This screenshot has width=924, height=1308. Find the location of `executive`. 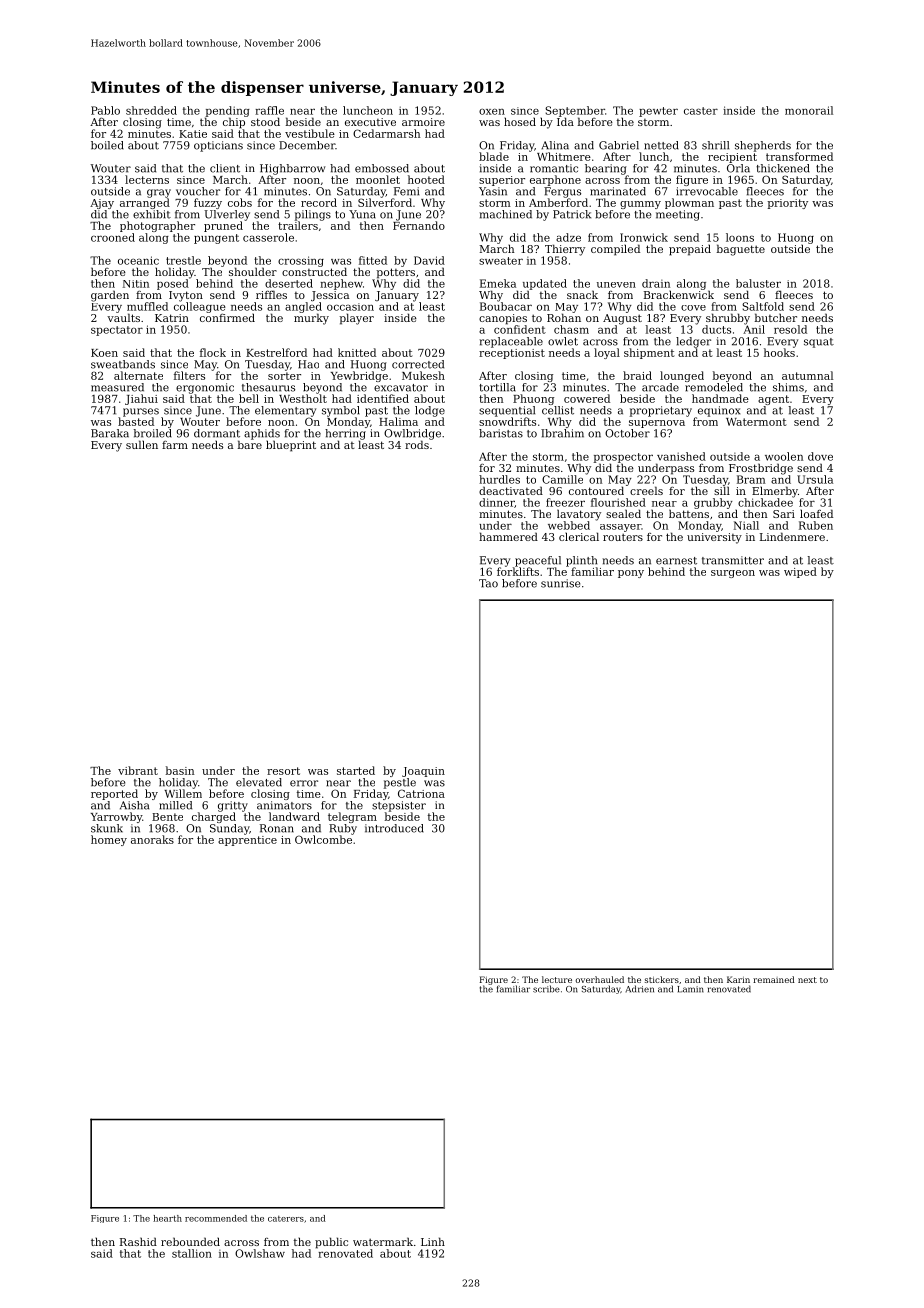

executive is located at coordinates (370, 122).
